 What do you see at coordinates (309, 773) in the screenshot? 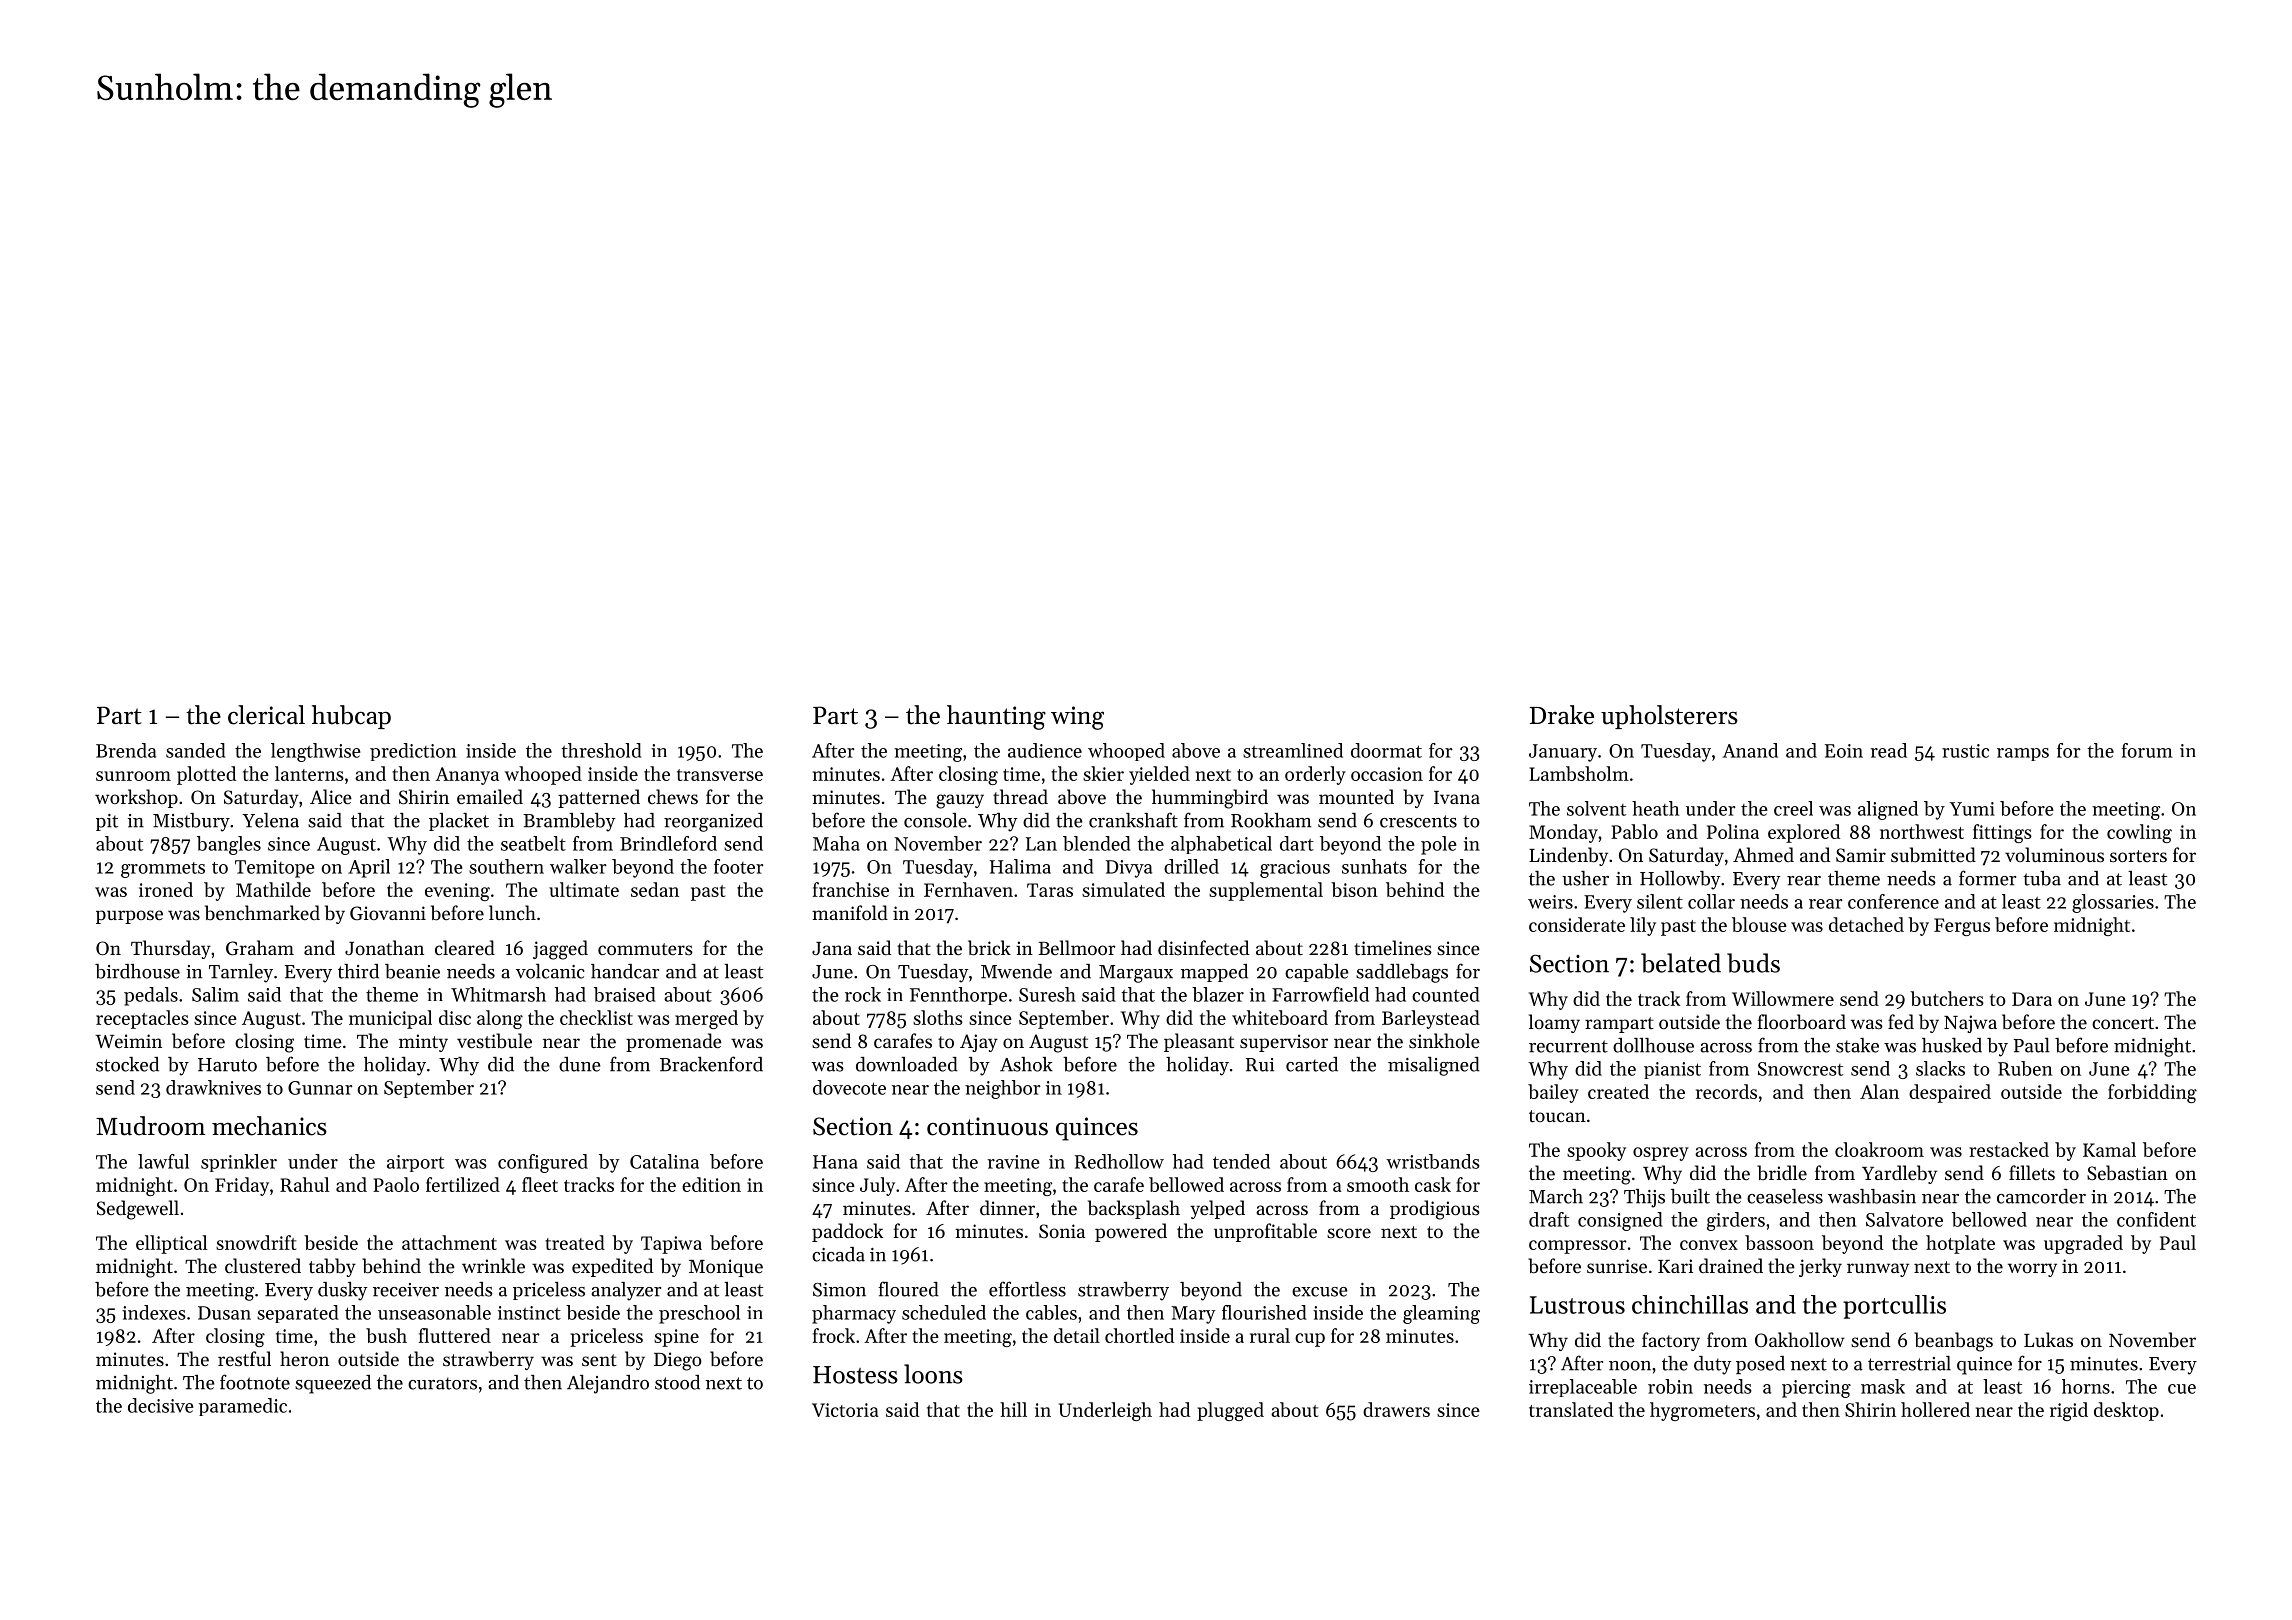
I see `lanterns` at bounding box center [309, 773].
